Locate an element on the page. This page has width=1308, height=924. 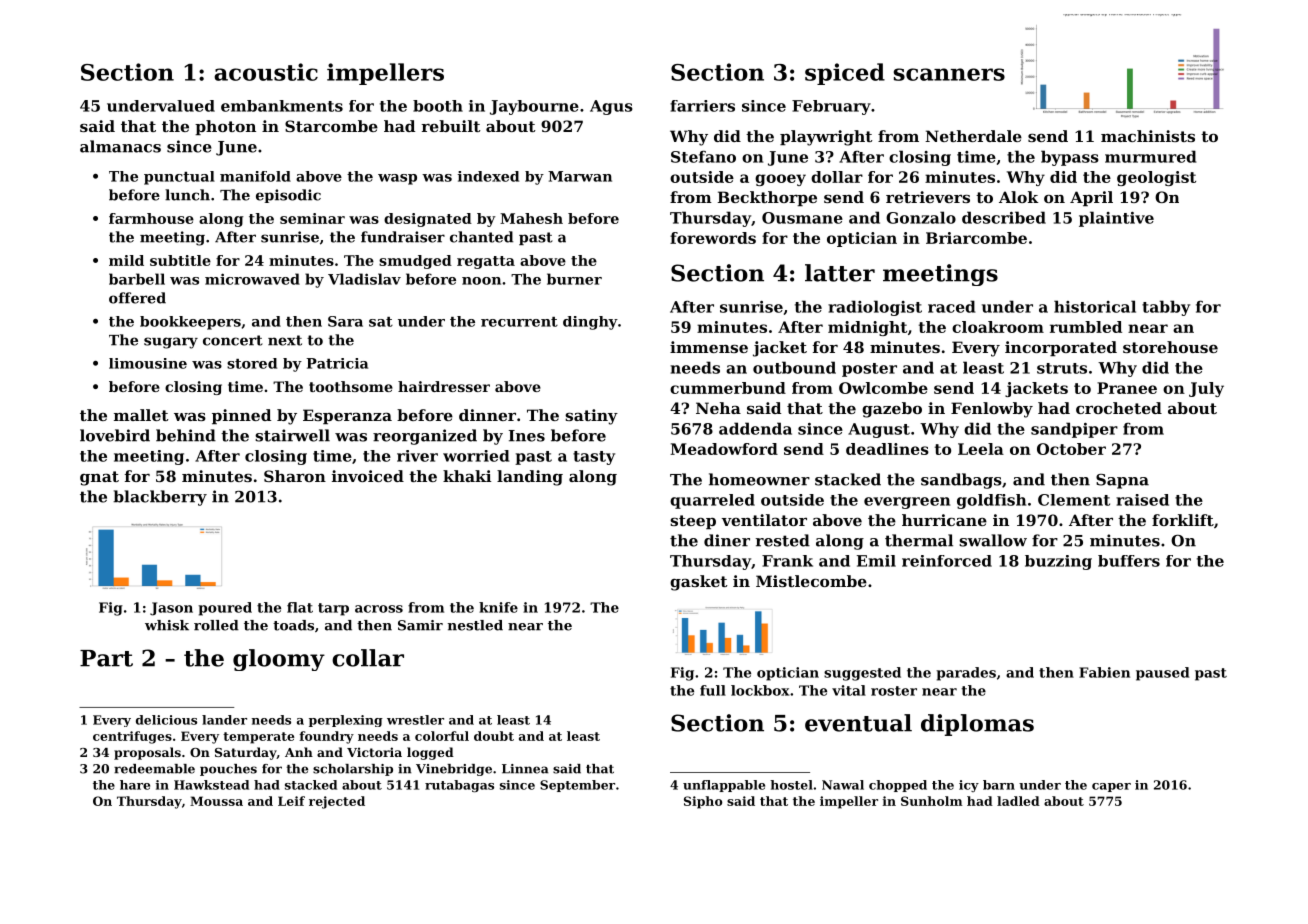
Stefano is located at coordinates (703, 156).
